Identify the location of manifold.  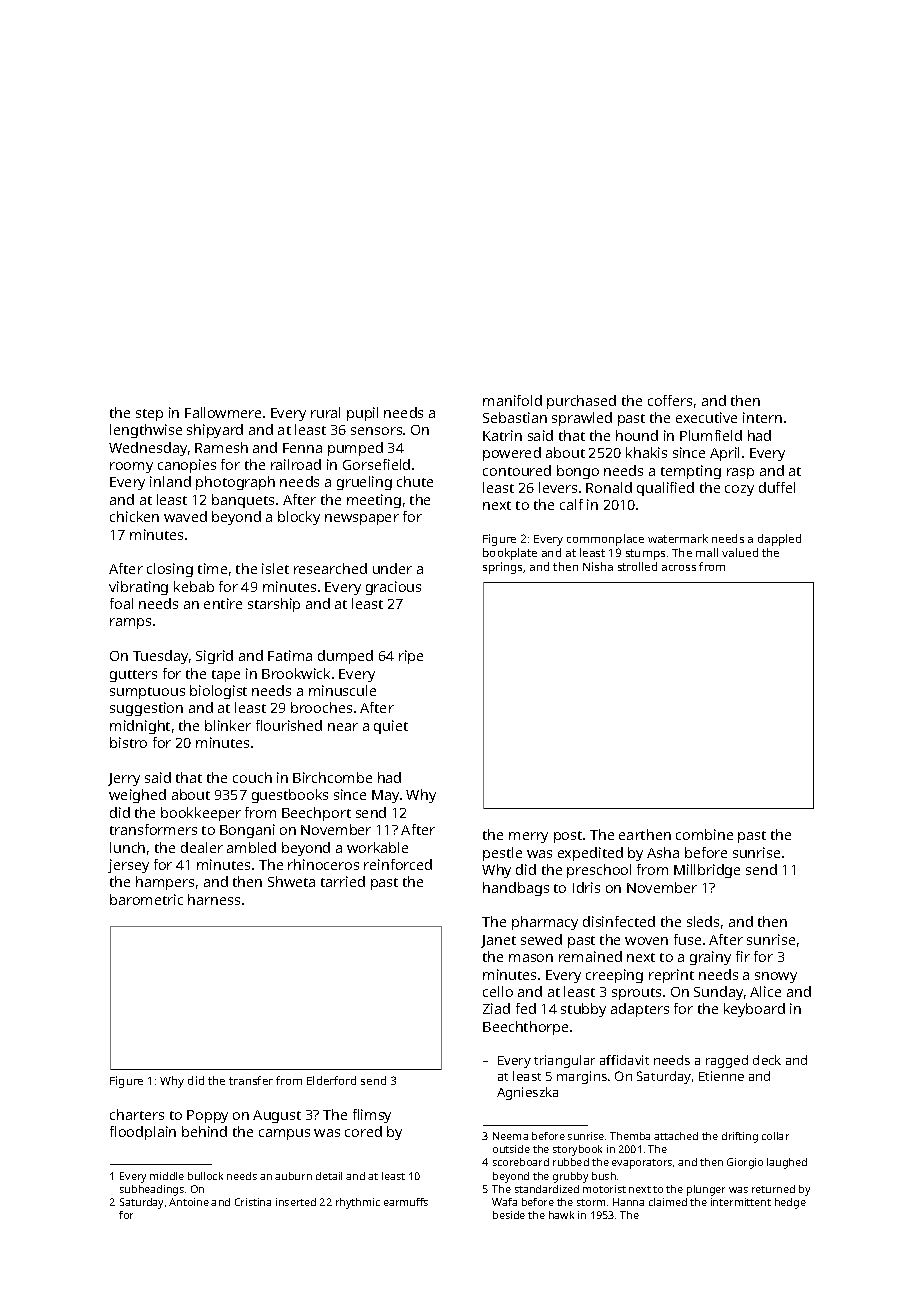
(512, 400).
